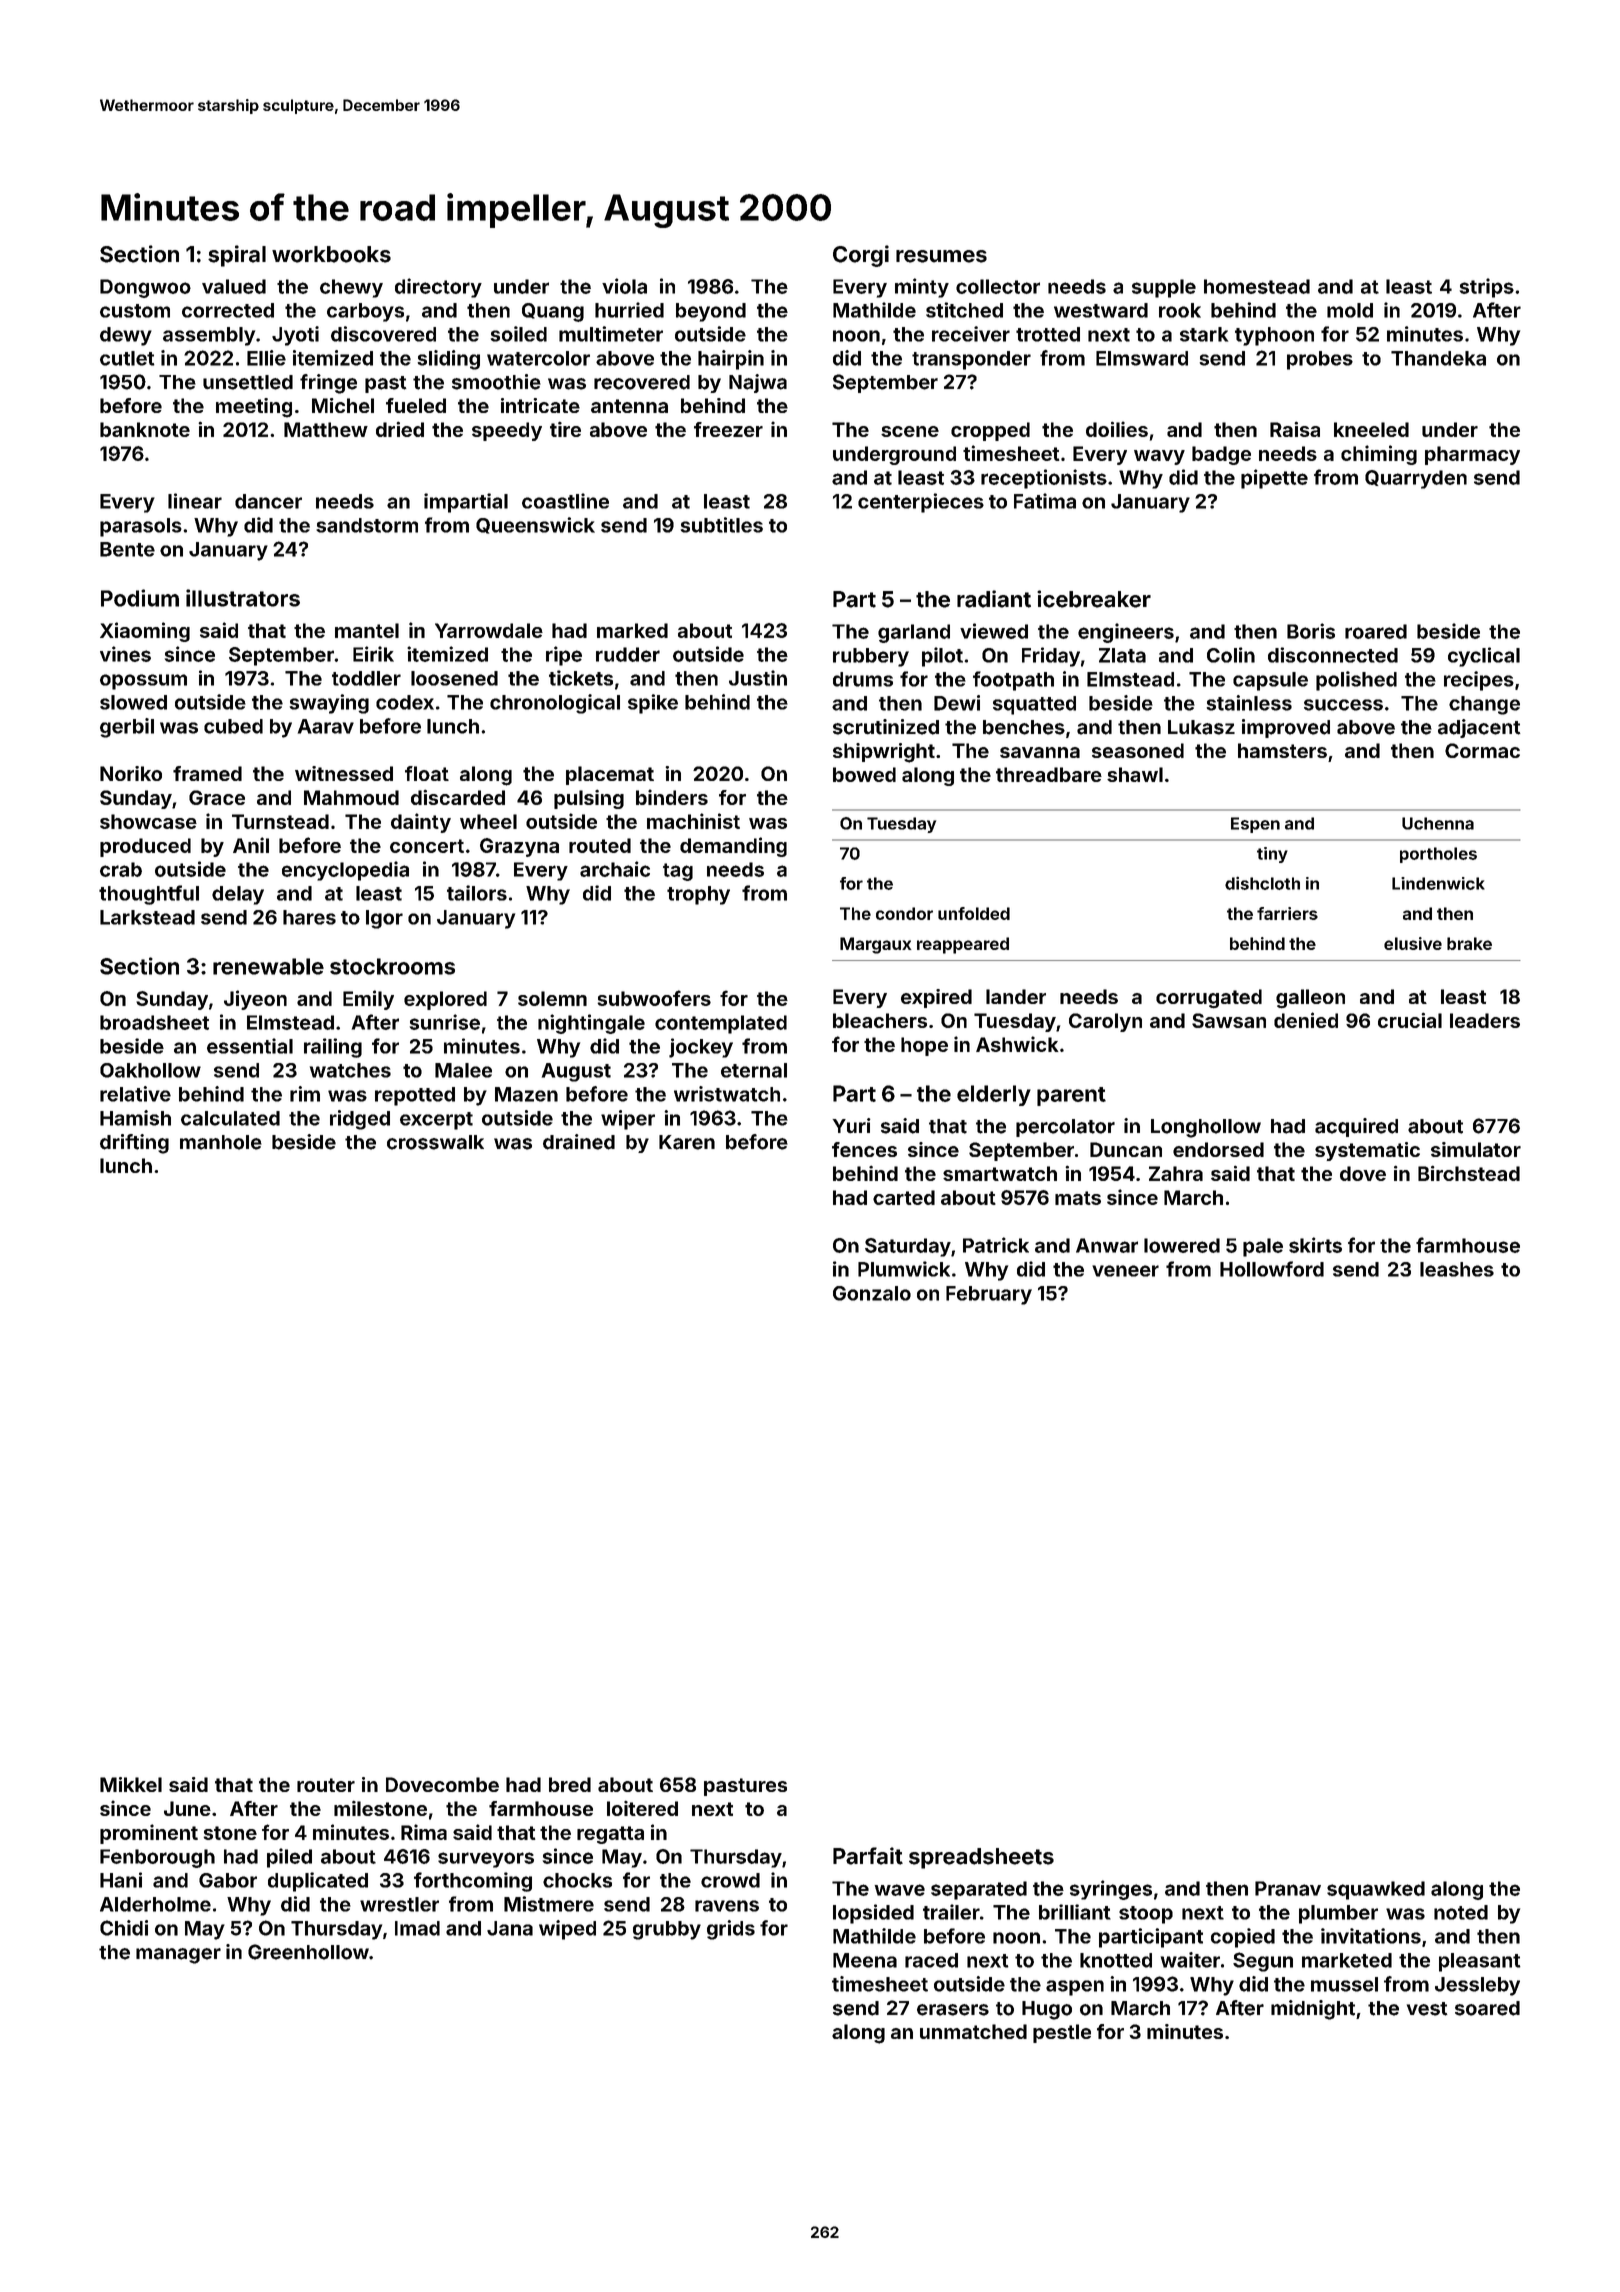 The width and height of the page is (1620, 2292). I want to click on Pranav, so click(1288, 1888).
